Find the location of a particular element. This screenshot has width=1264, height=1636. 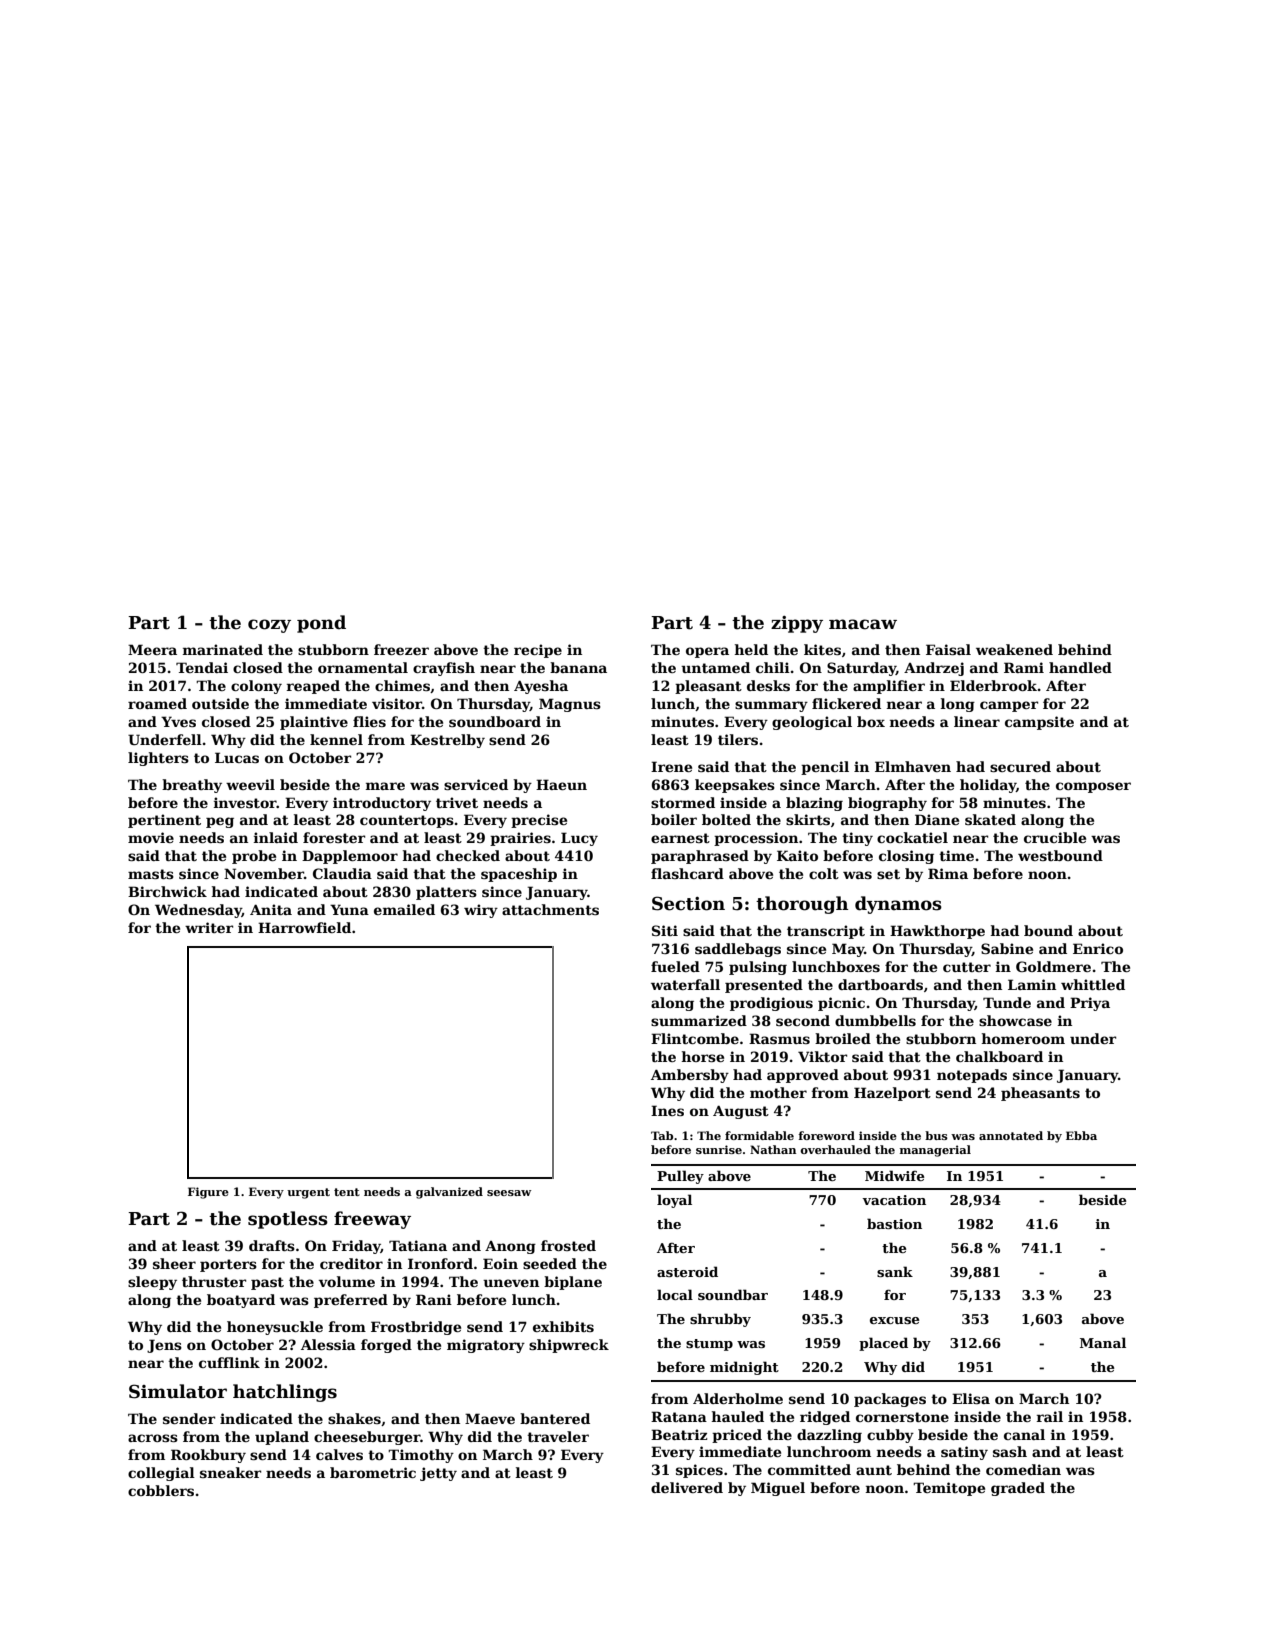

hatchlings is located at coordinates (285, 1393).
